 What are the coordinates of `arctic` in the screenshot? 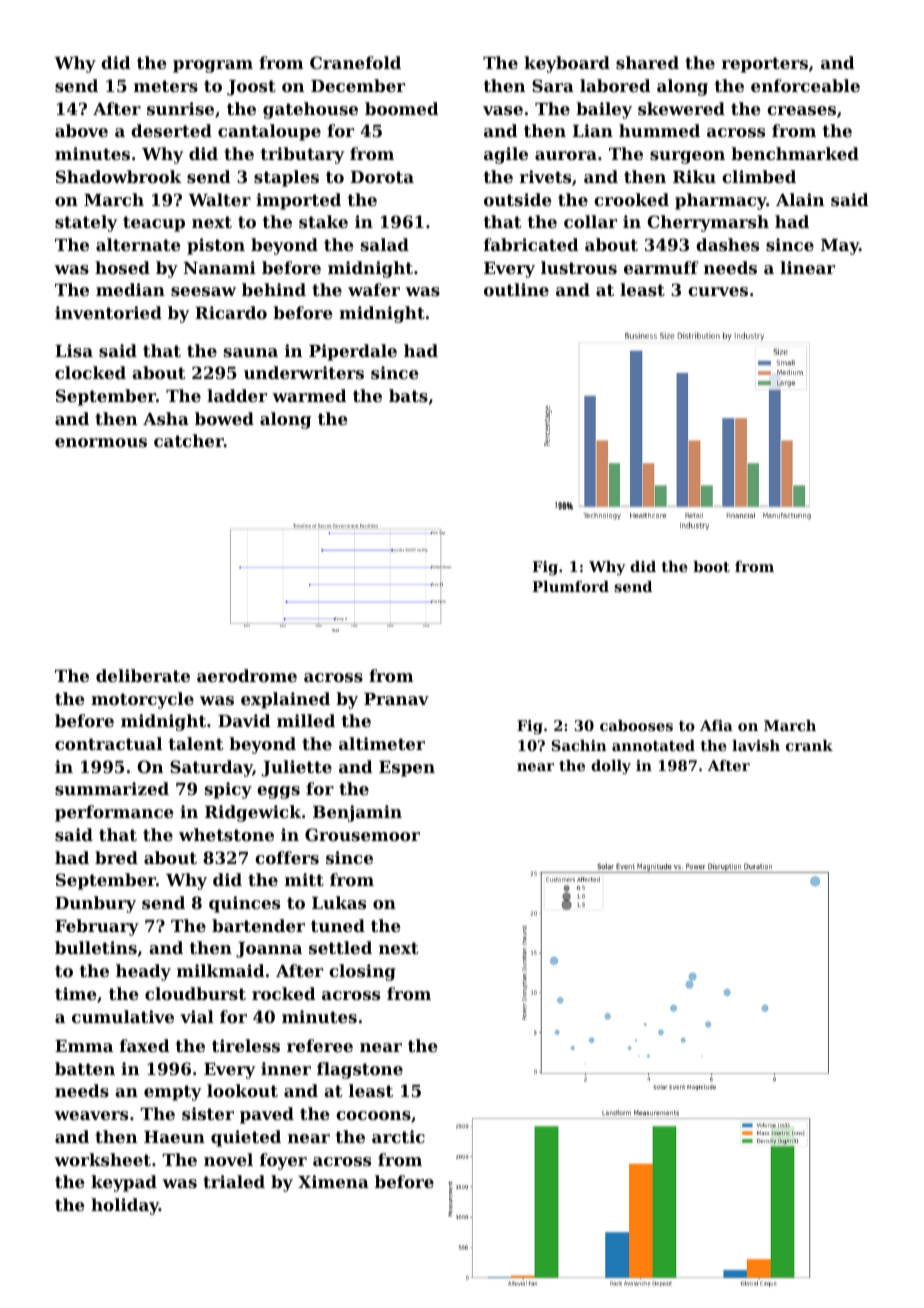 It's located at (398, 1136).
